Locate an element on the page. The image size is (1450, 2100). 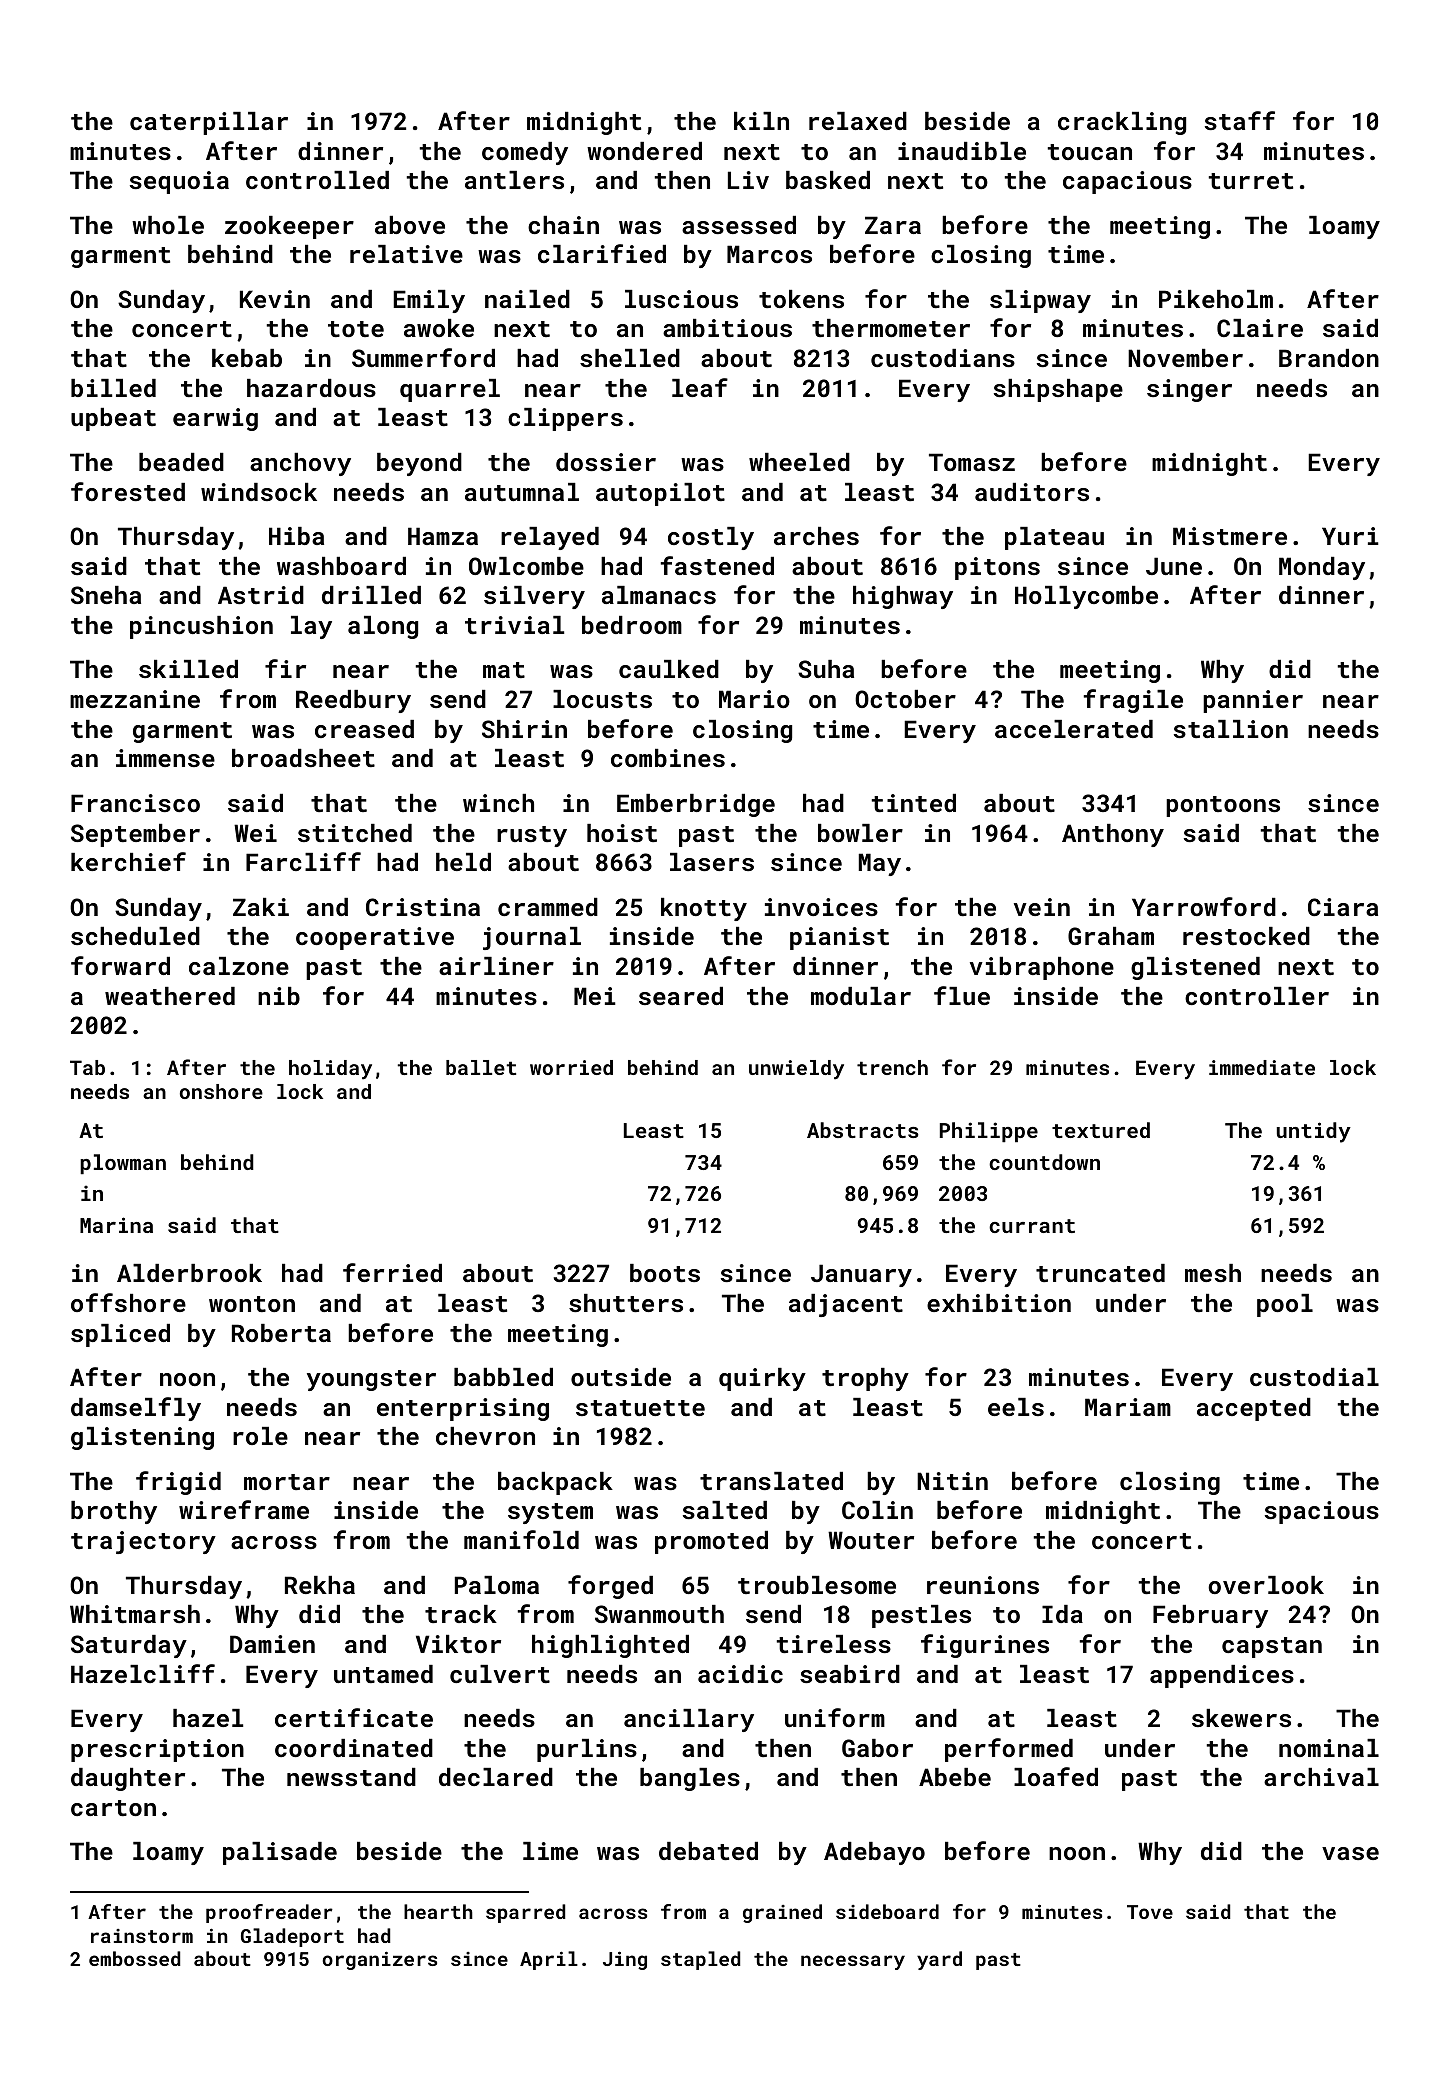
organizers is located at coordinates (379, 1960).
